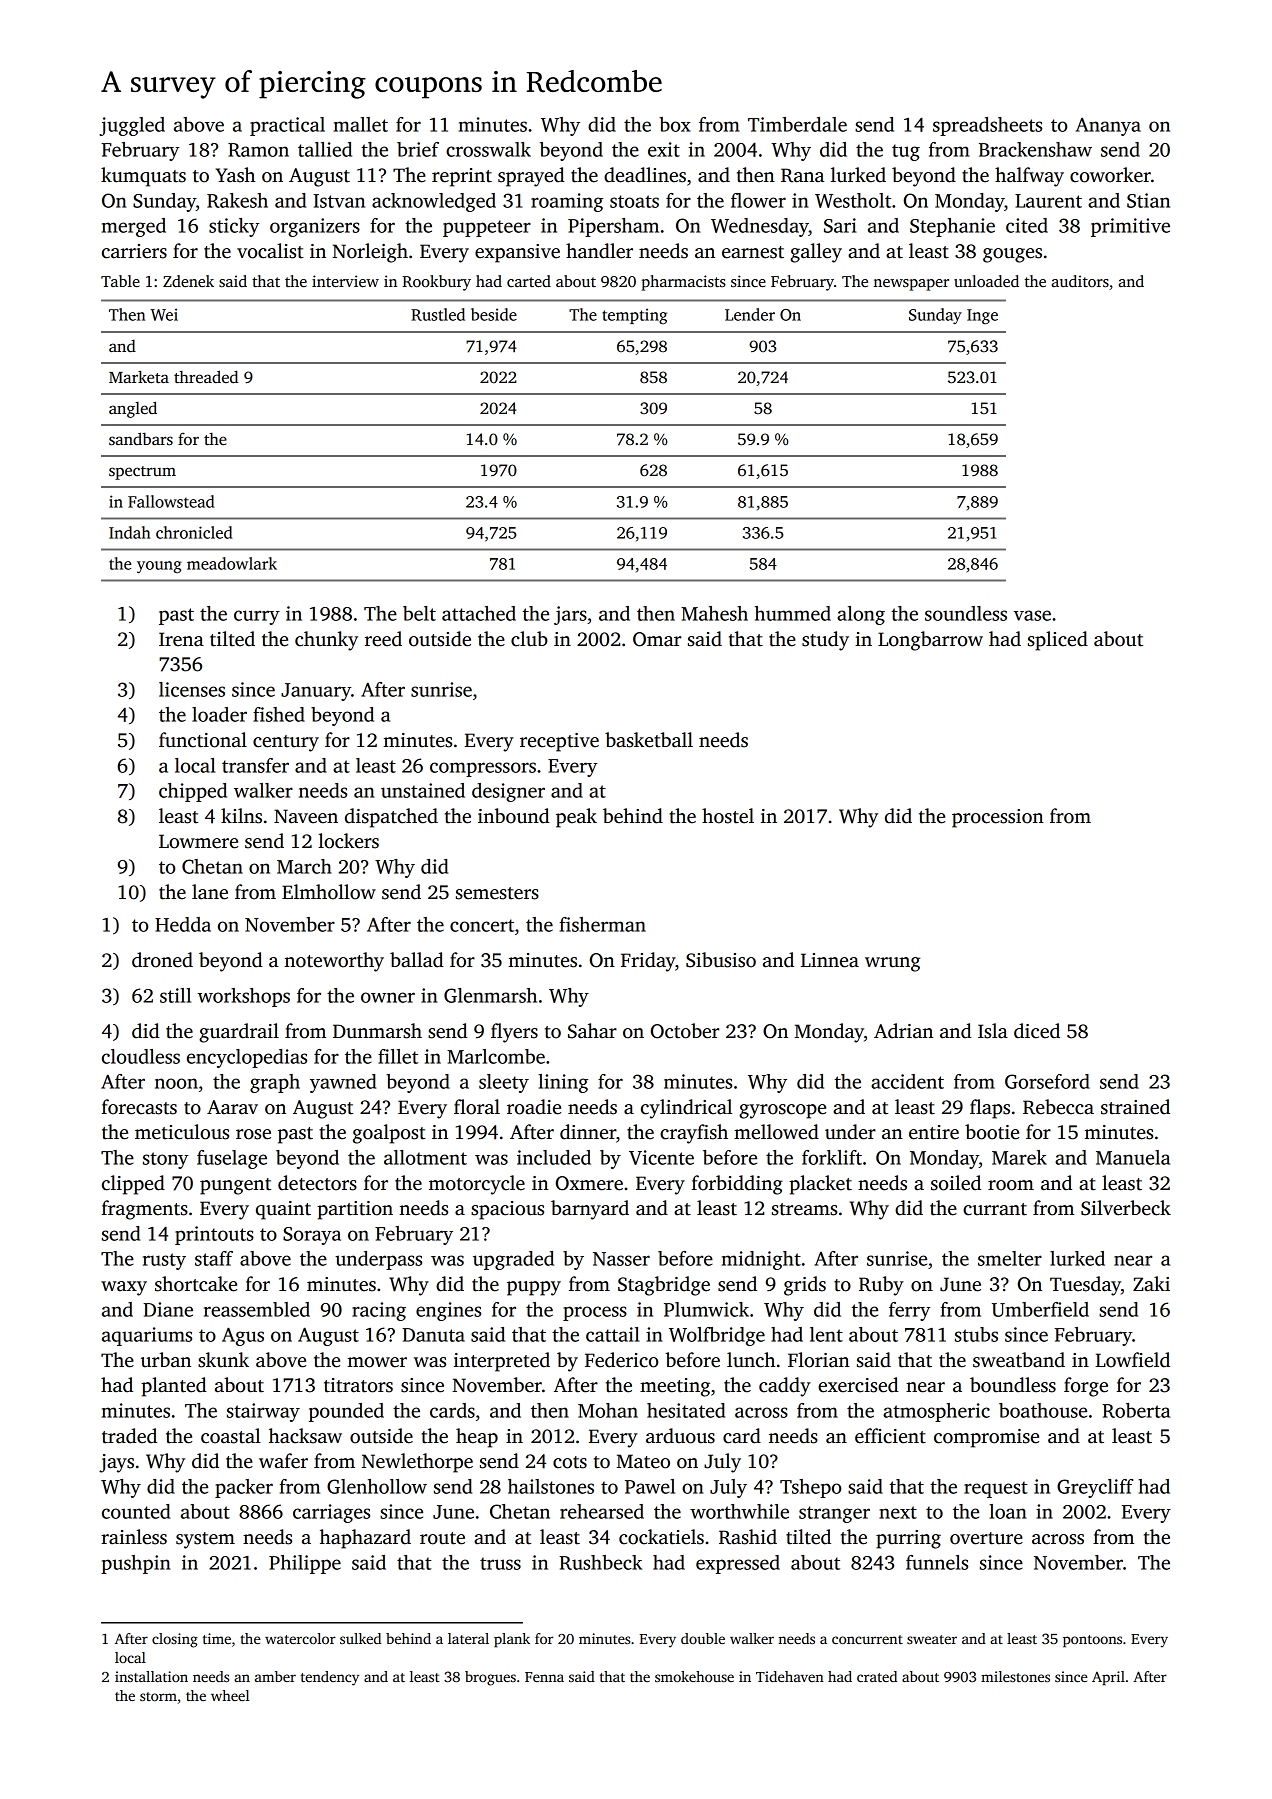 This page has height=1799, width=1272. What do you see at coordinates (982, 317) in the page?
I see `Inge` at bounding box center [982, 317].
